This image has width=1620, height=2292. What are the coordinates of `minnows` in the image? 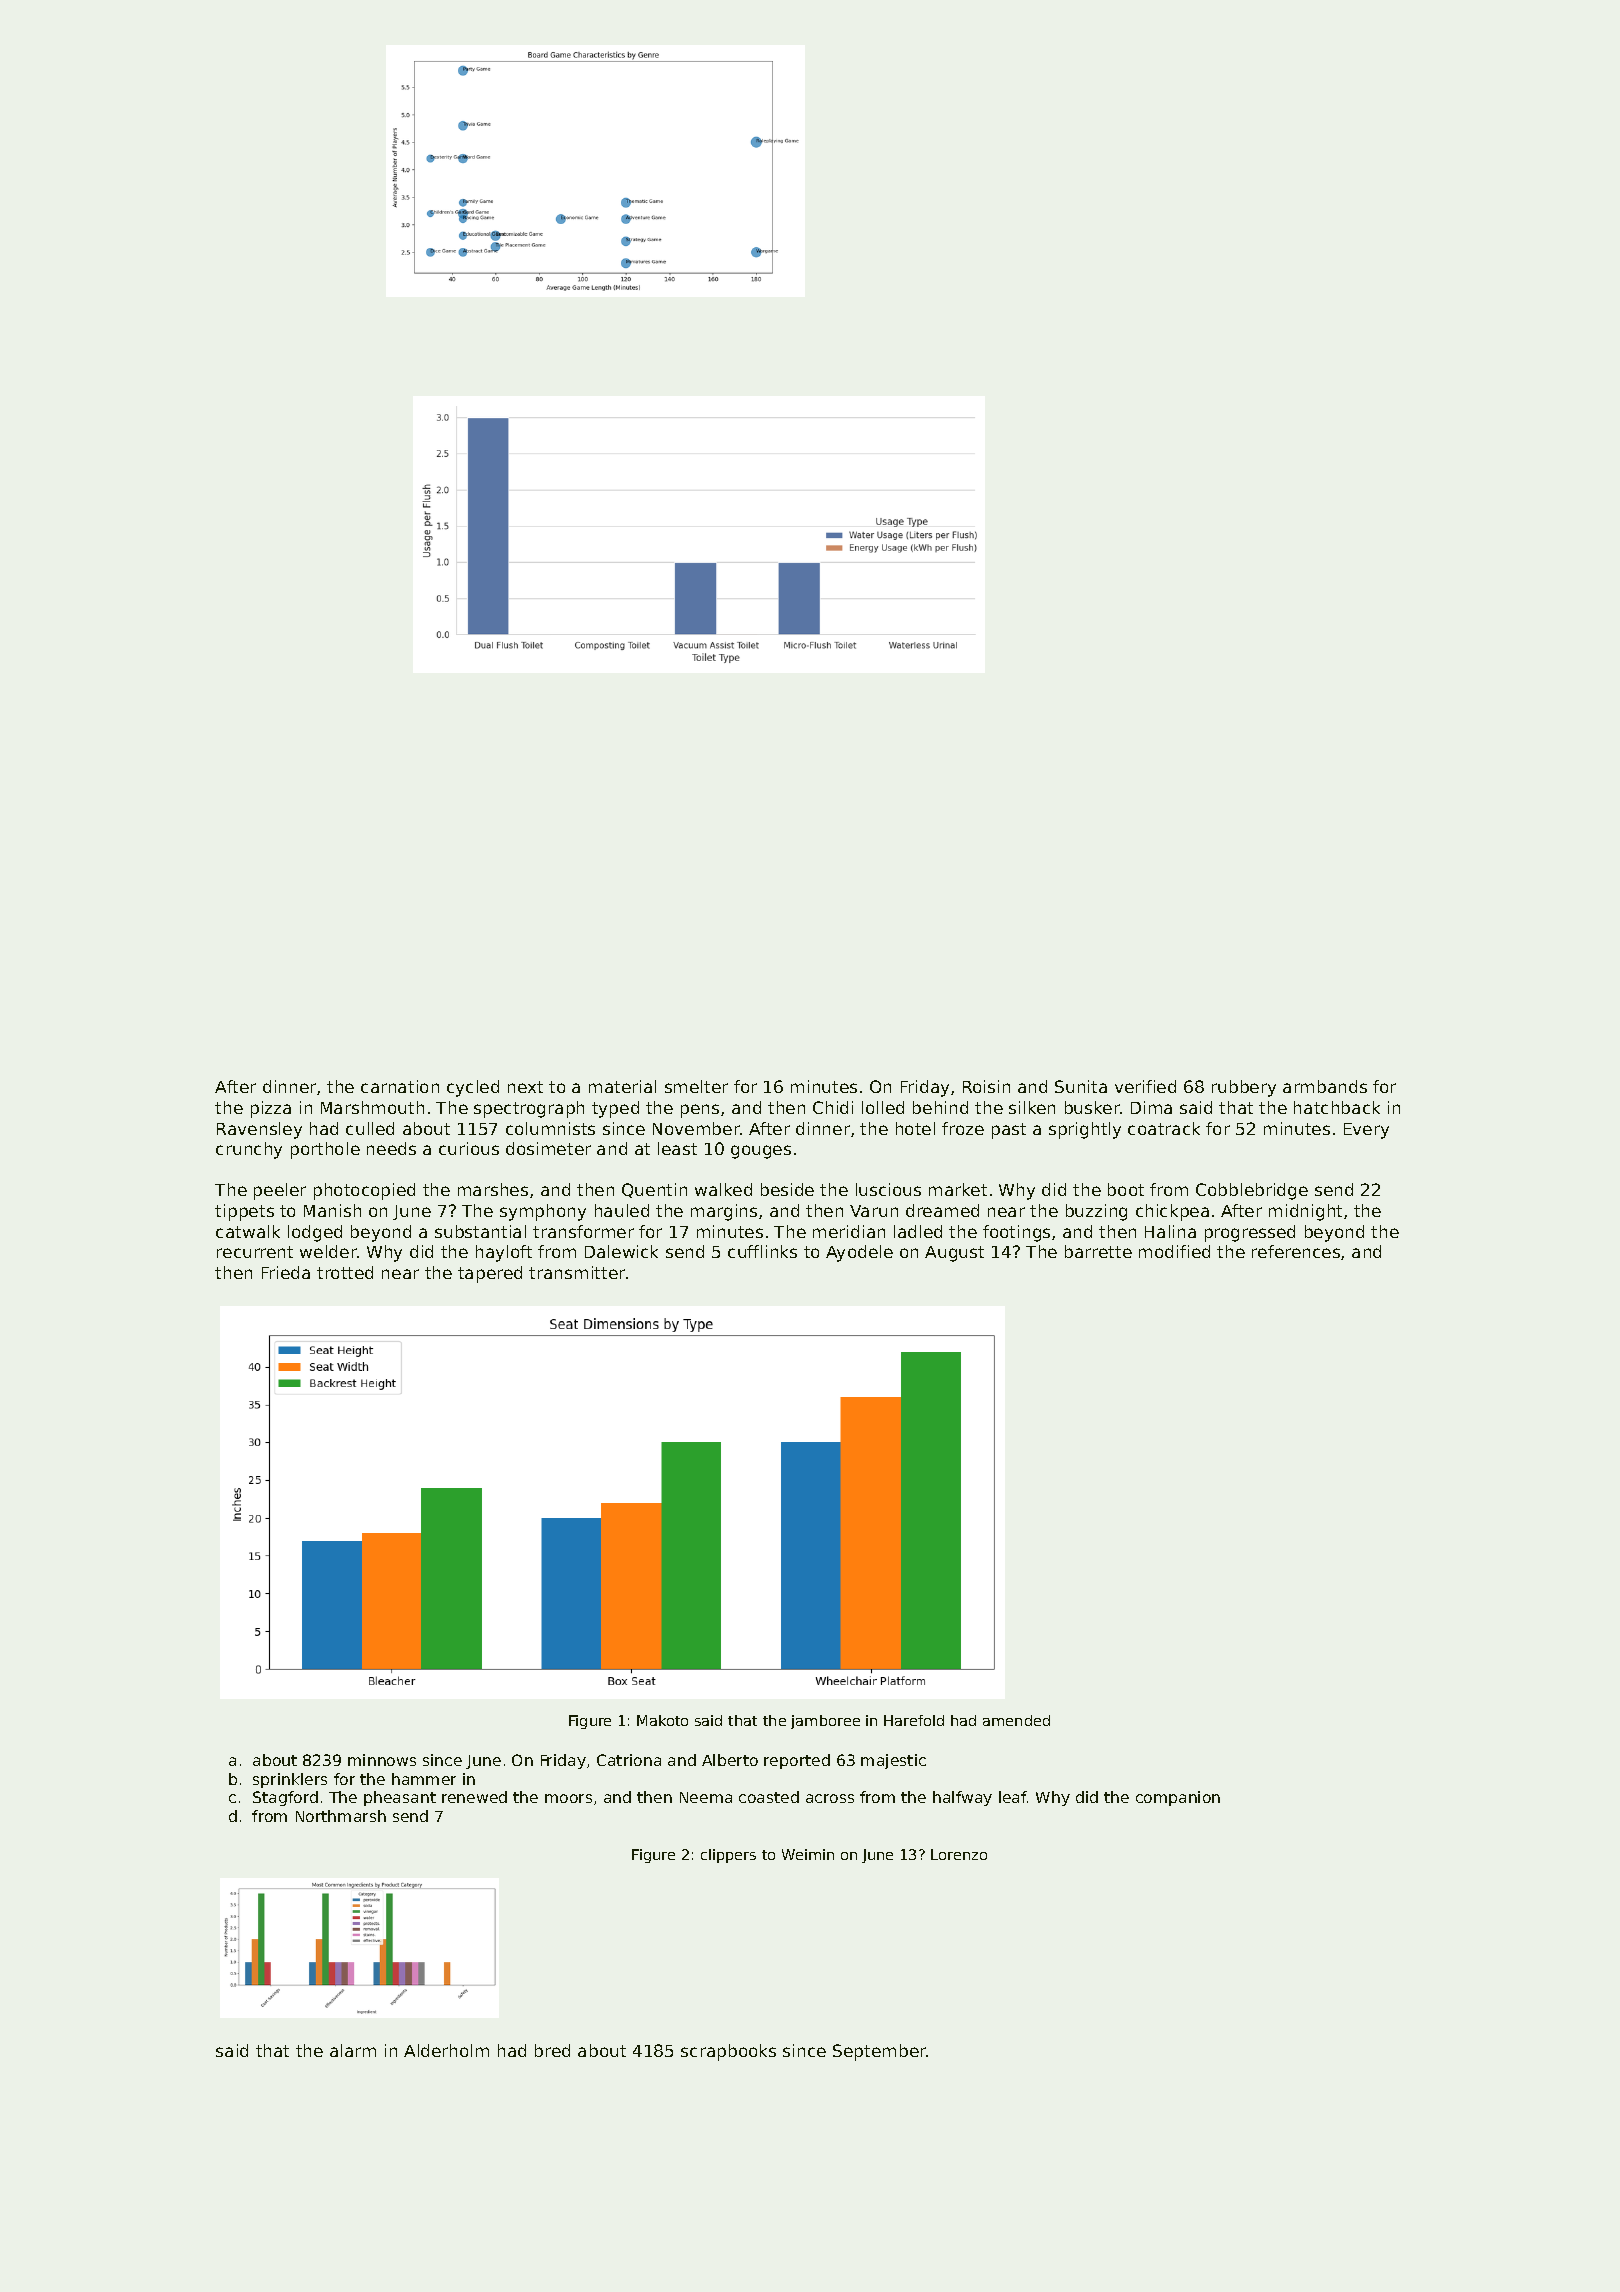 It's located at (382, 1760).
